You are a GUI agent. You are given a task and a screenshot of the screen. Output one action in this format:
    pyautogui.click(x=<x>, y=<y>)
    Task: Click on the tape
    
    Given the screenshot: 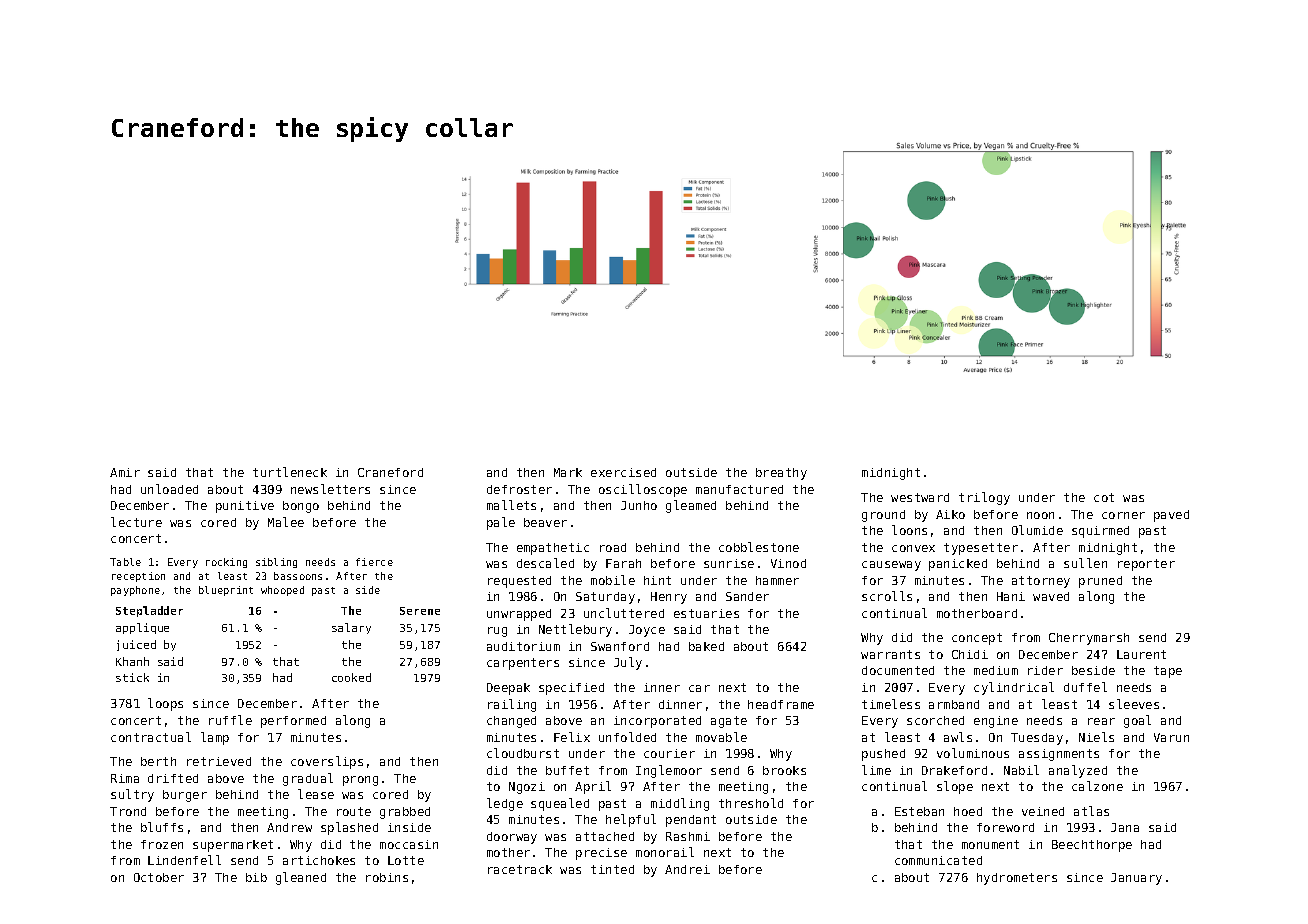 What is the action you would take?
    pyautogui.click(x=1168, y=672)
